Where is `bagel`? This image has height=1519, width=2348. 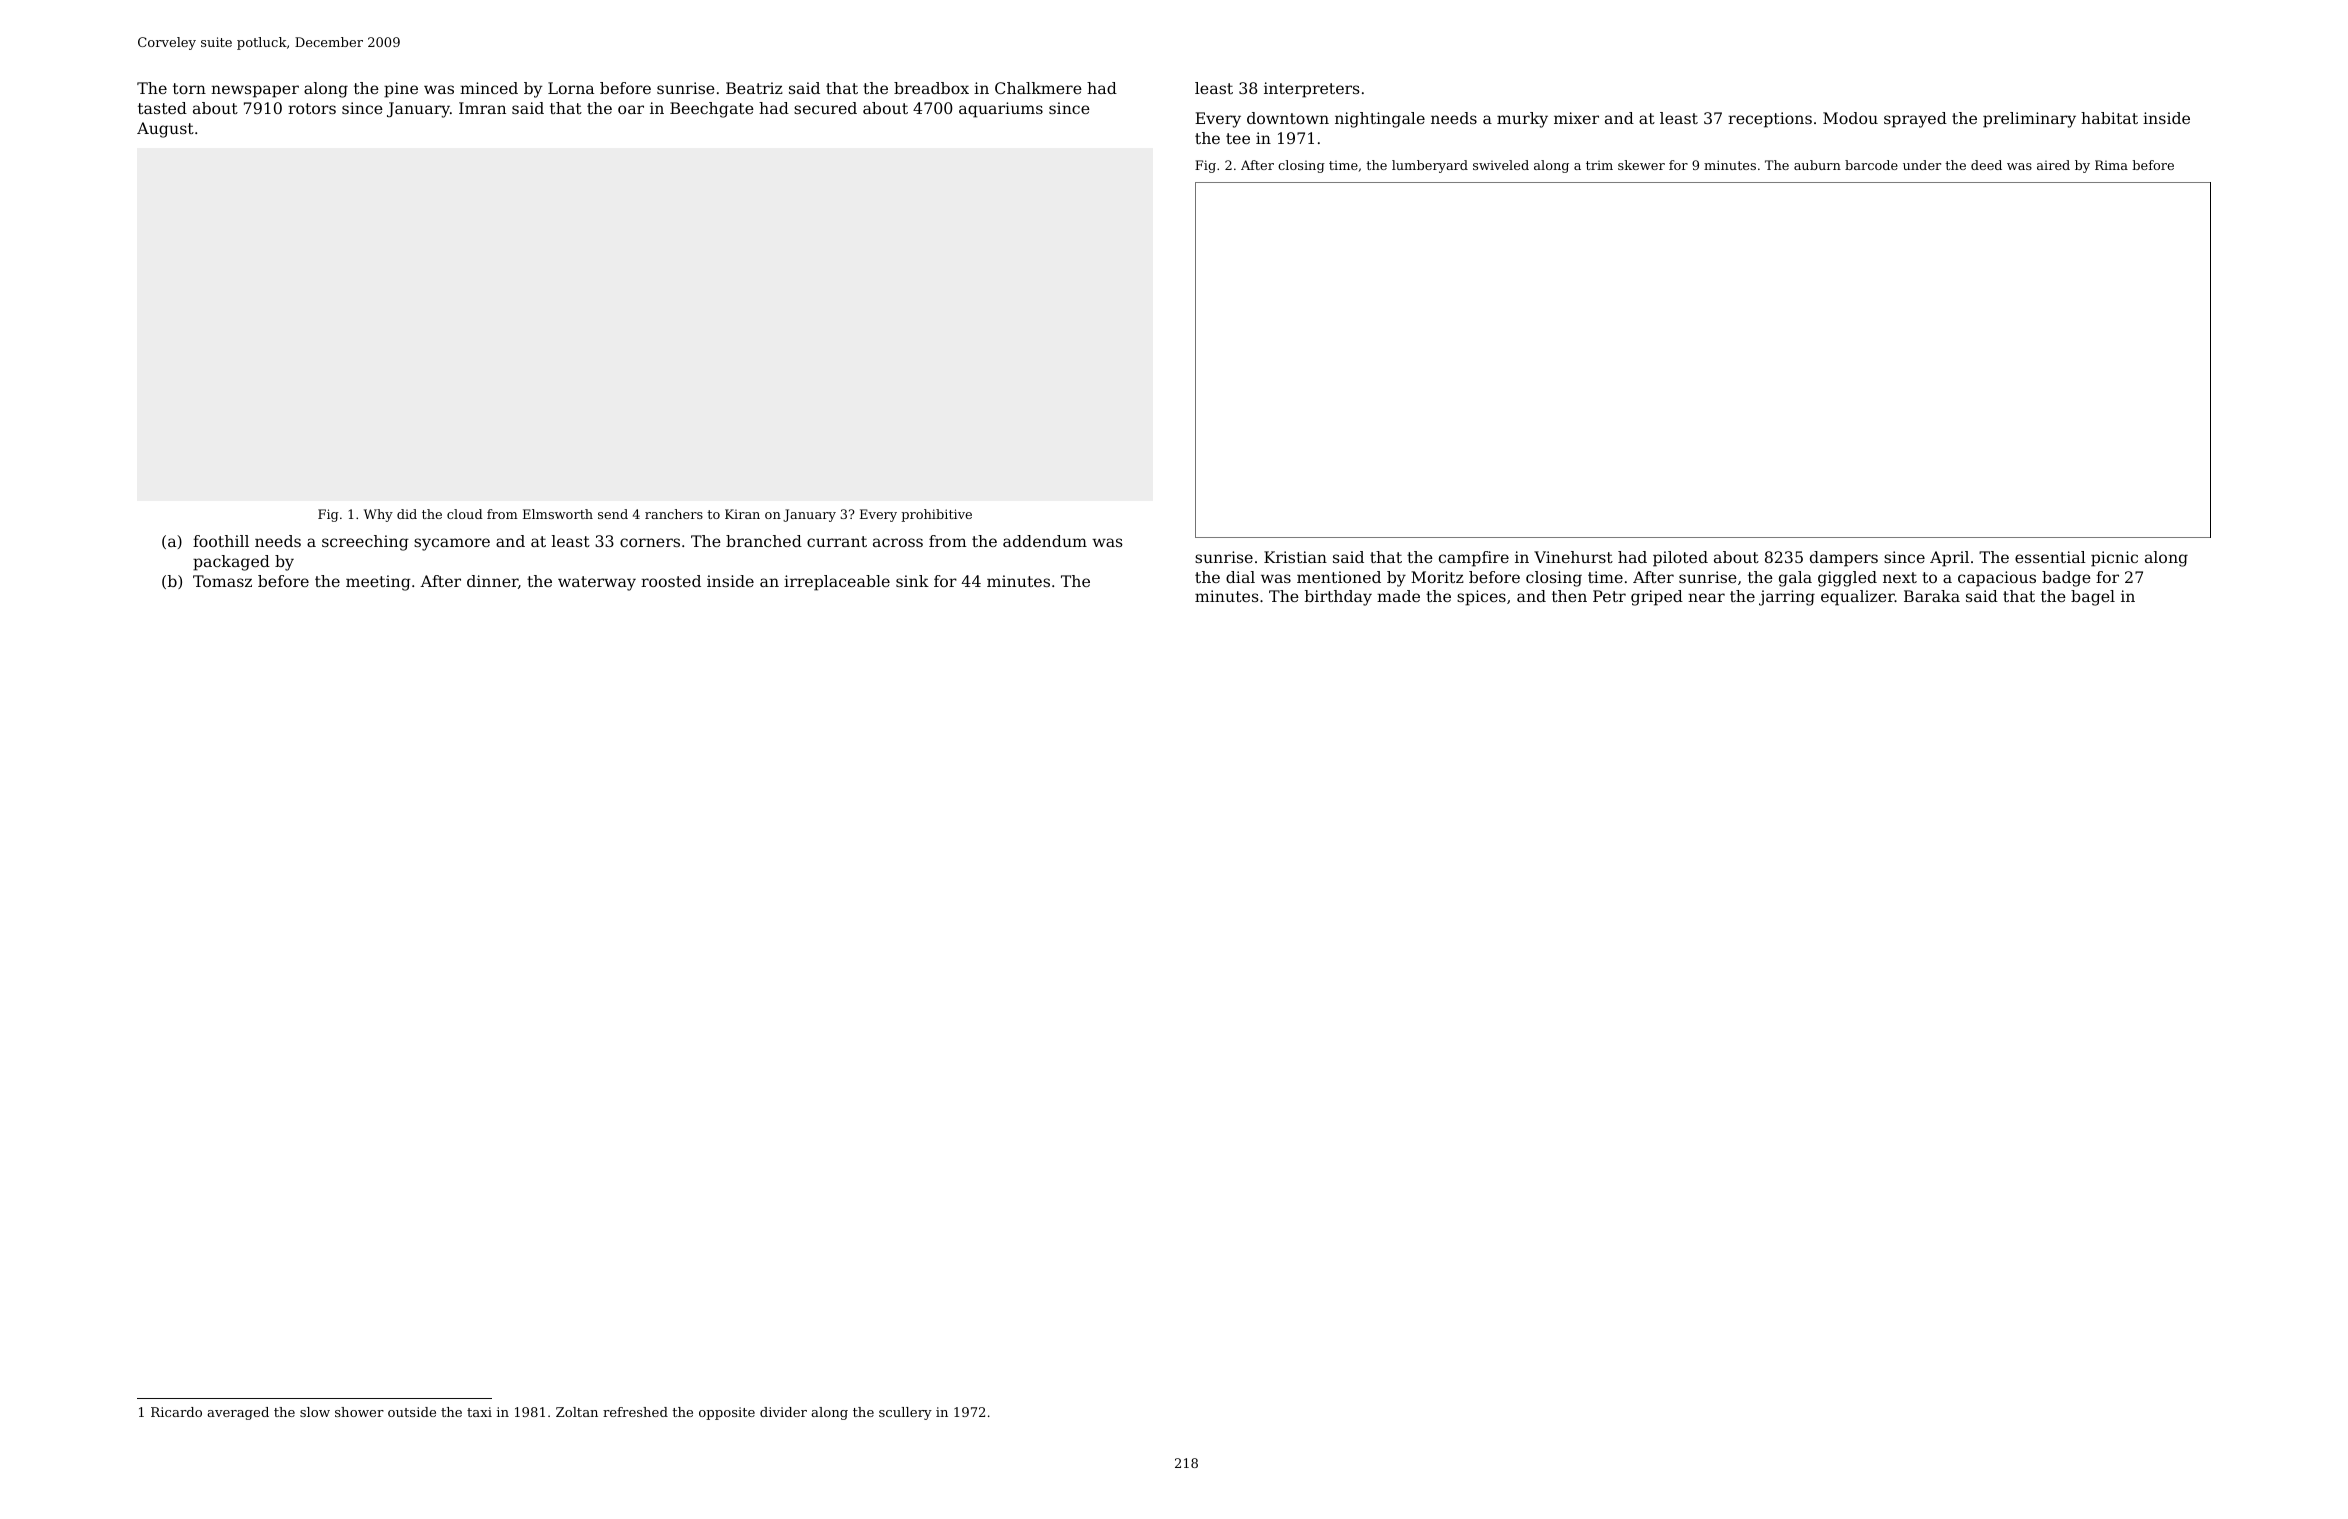
bagel is located at coordinates (2093, 598).
